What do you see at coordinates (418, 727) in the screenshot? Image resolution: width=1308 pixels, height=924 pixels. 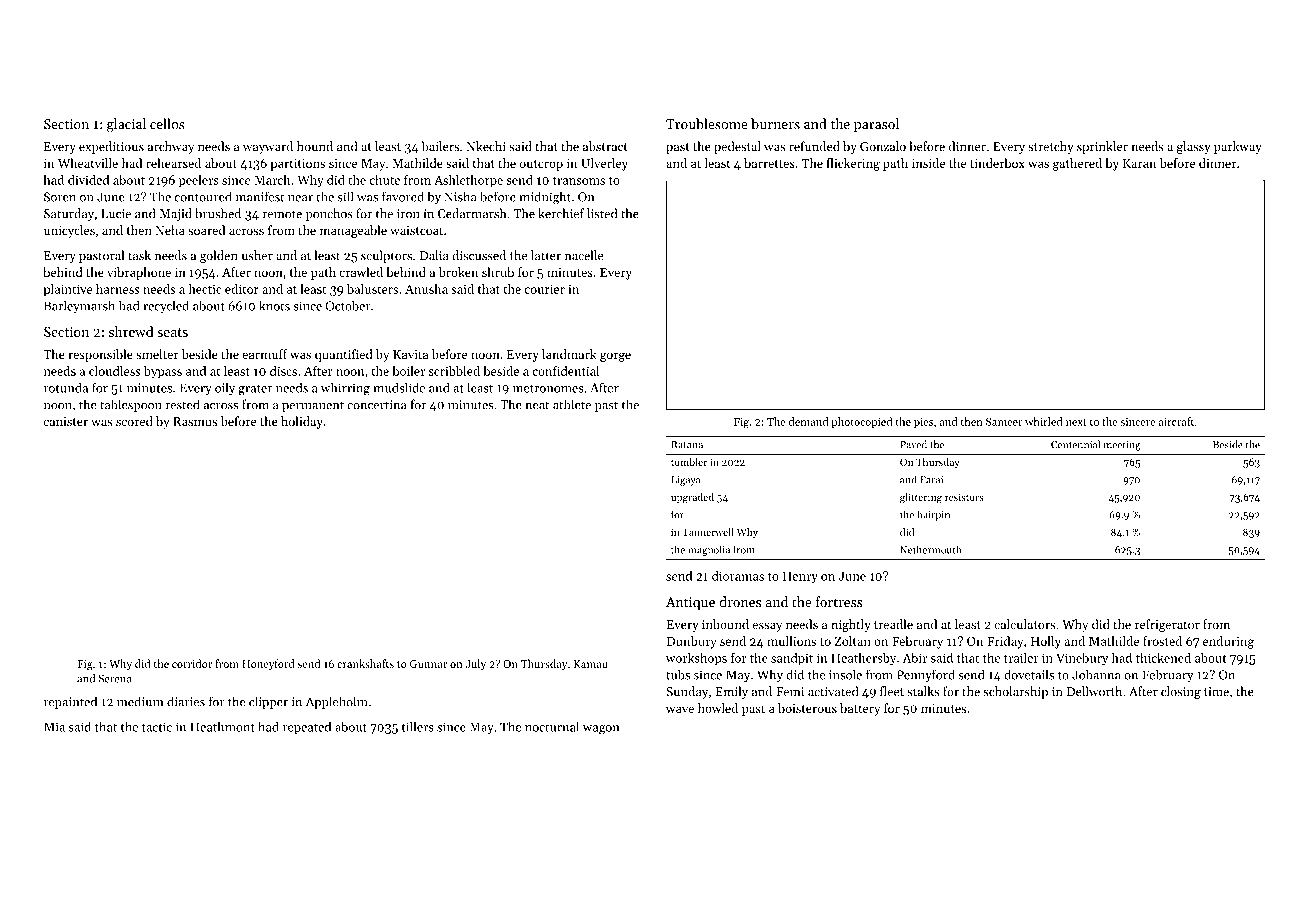 I see `tillers` at bounding box center [418, 727].
